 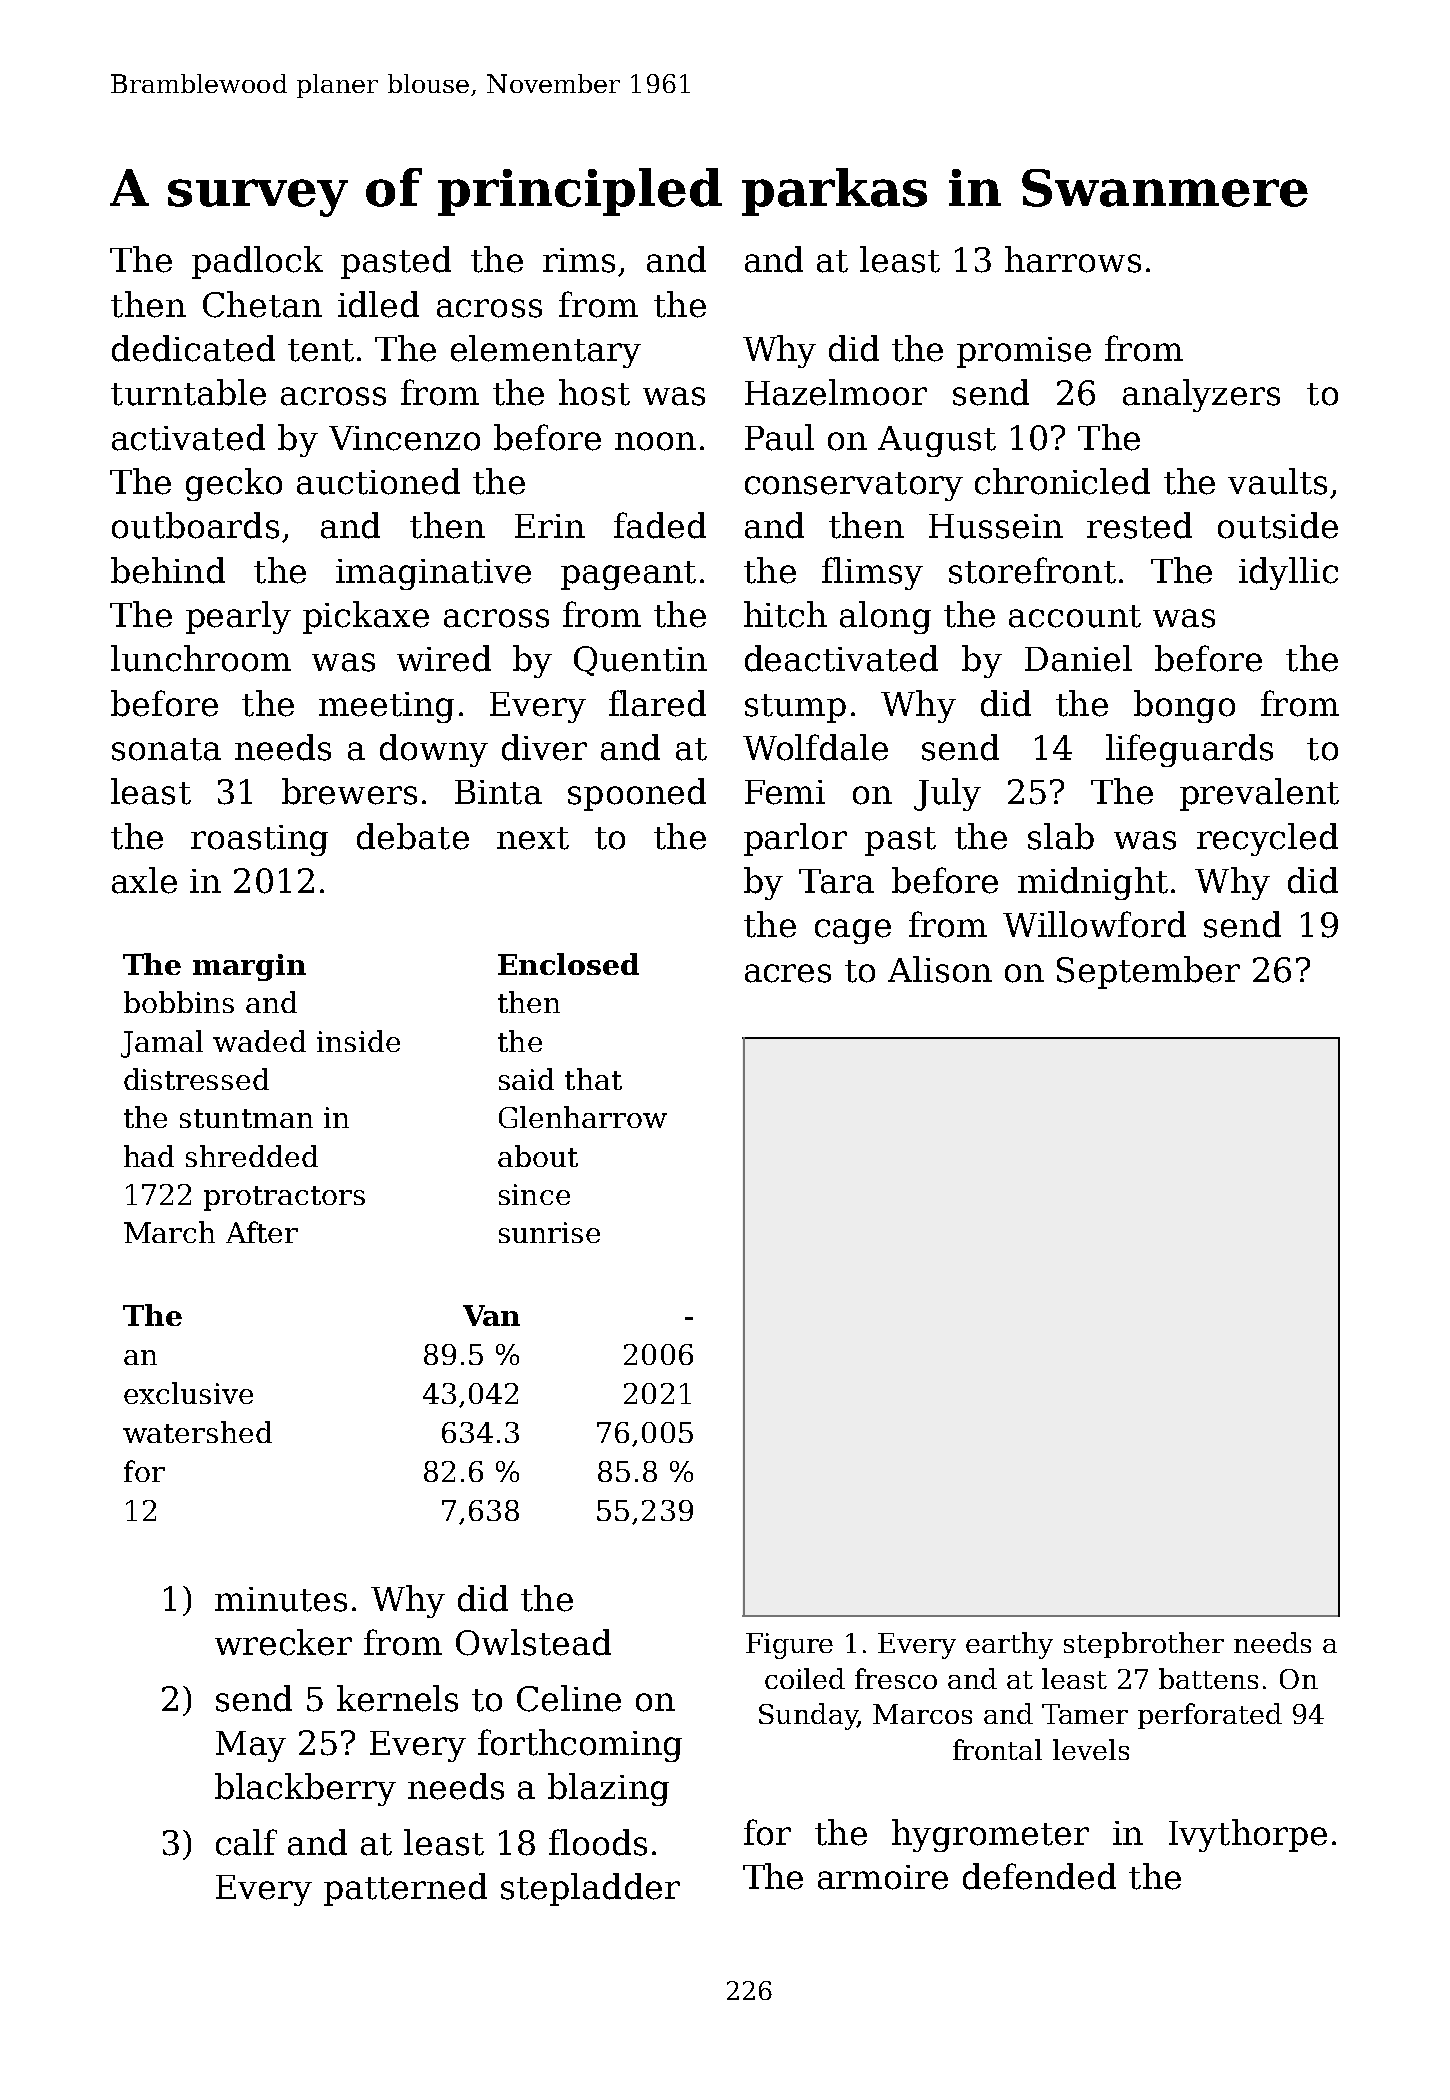 I want to click on patterned, so click(x=405, y=1889).
